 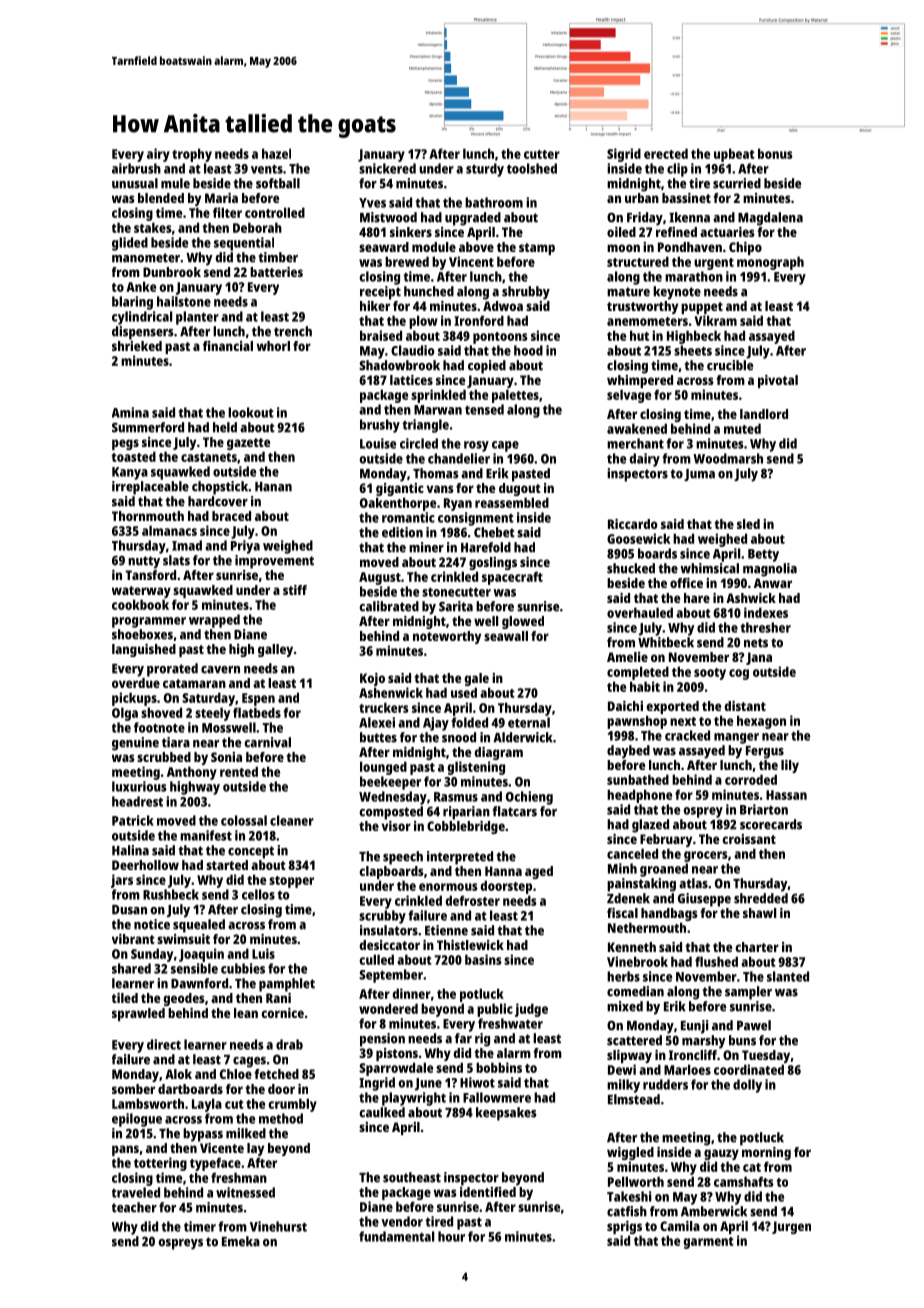 What do you see at coordinates (135, 183) in the screenshot?
I see `unusual` at bounding box center [135, 183].
